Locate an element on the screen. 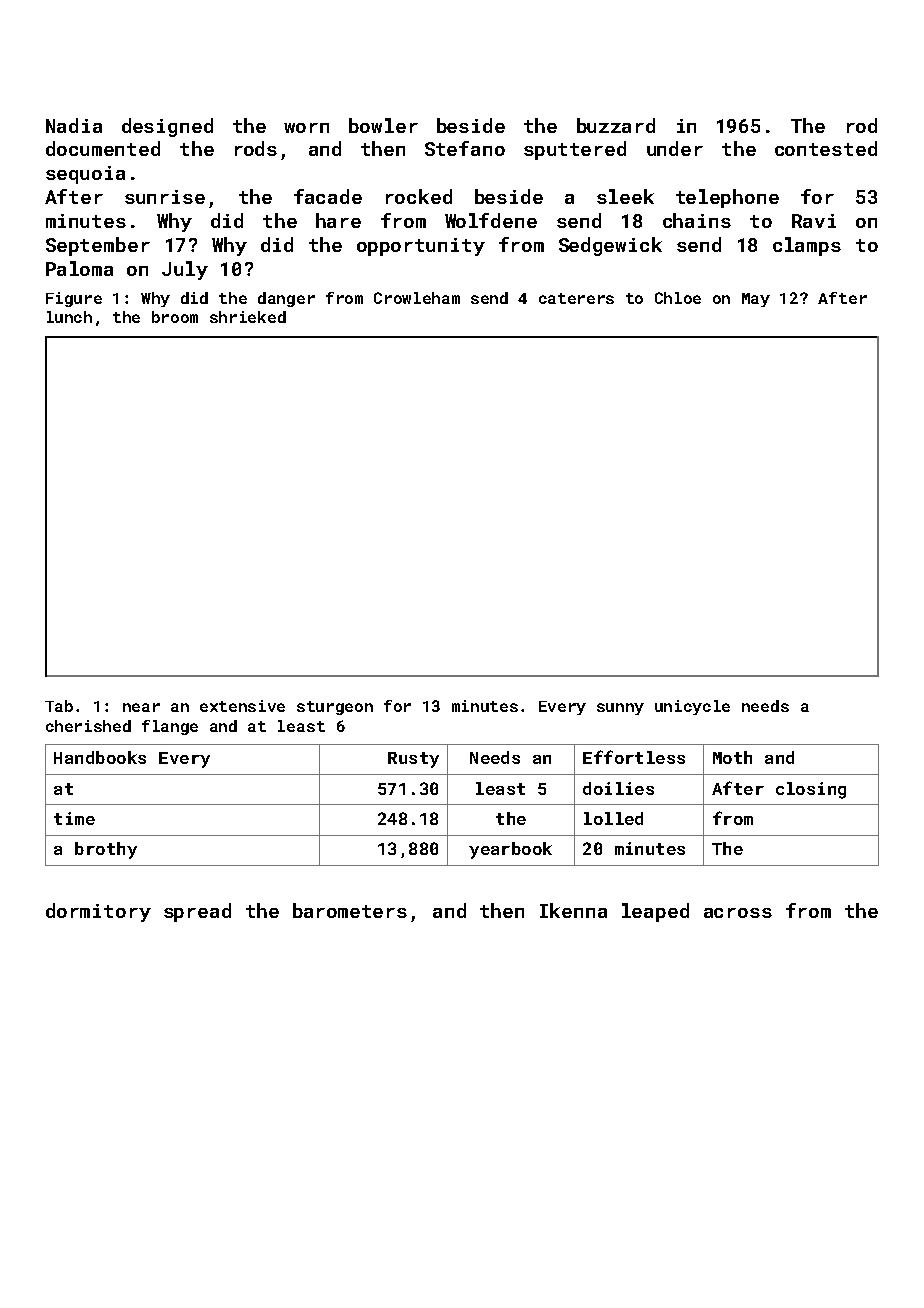  dormitory is located at coordinates (98, 912).
